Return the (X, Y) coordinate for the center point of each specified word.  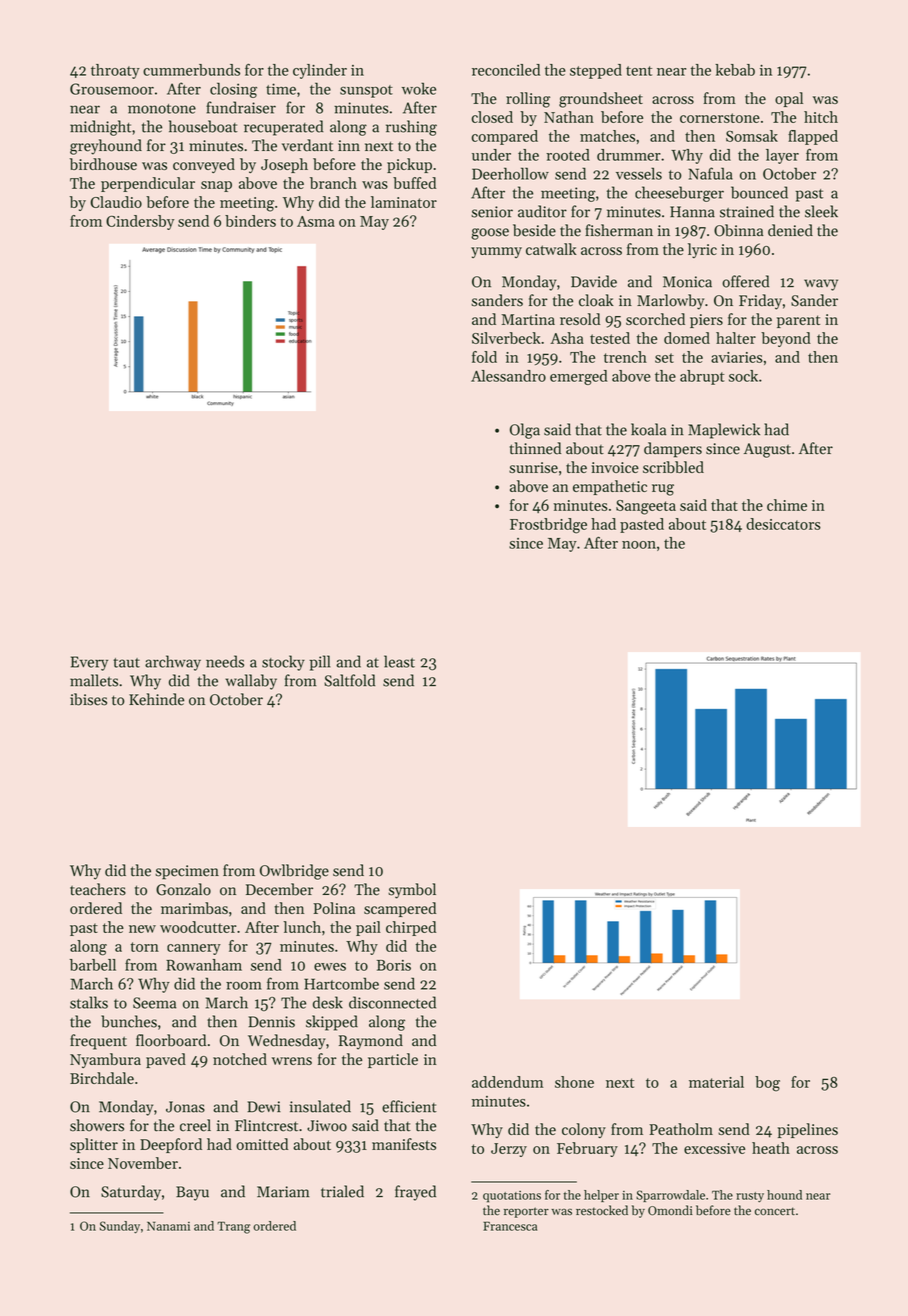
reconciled (506, 70)
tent (639, 71)
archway (173, 663)
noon (639, 545)
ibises (88, 699)
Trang (233, 1227)
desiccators (783, 524)
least (399, 661)
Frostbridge (548, 526)
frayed (415, 1193)
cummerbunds (191, 70)
